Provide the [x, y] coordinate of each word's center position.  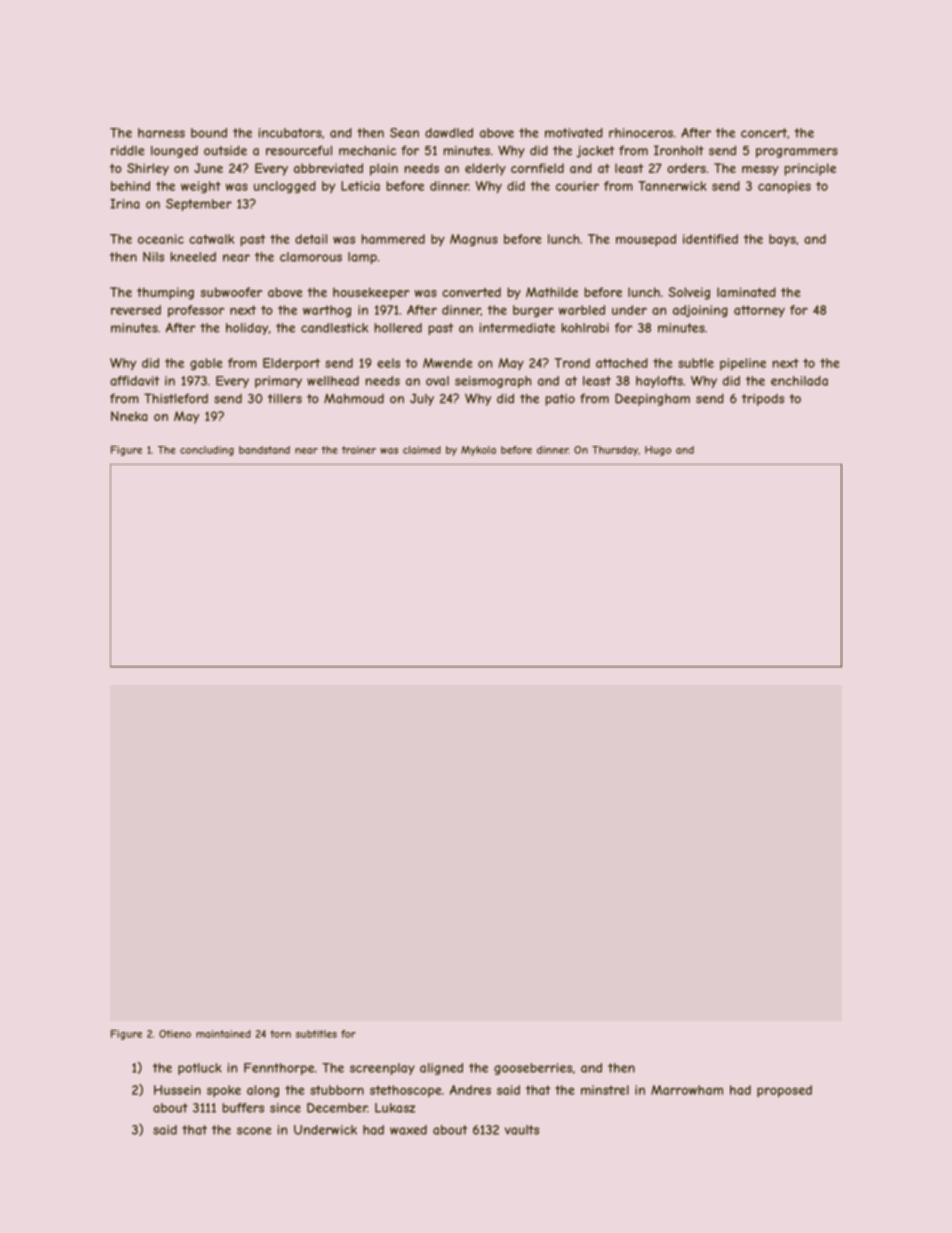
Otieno [175, 1034]
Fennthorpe [279, 1069]
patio [560, 400]
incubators [290, 133]
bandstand [264, 450]
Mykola [478, 451]
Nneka [129, 416]
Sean [404, 133]
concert [764, 133]
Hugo [658, 451]
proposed [784, 1091]
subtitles [316, 1034]
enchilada [799, 381]
